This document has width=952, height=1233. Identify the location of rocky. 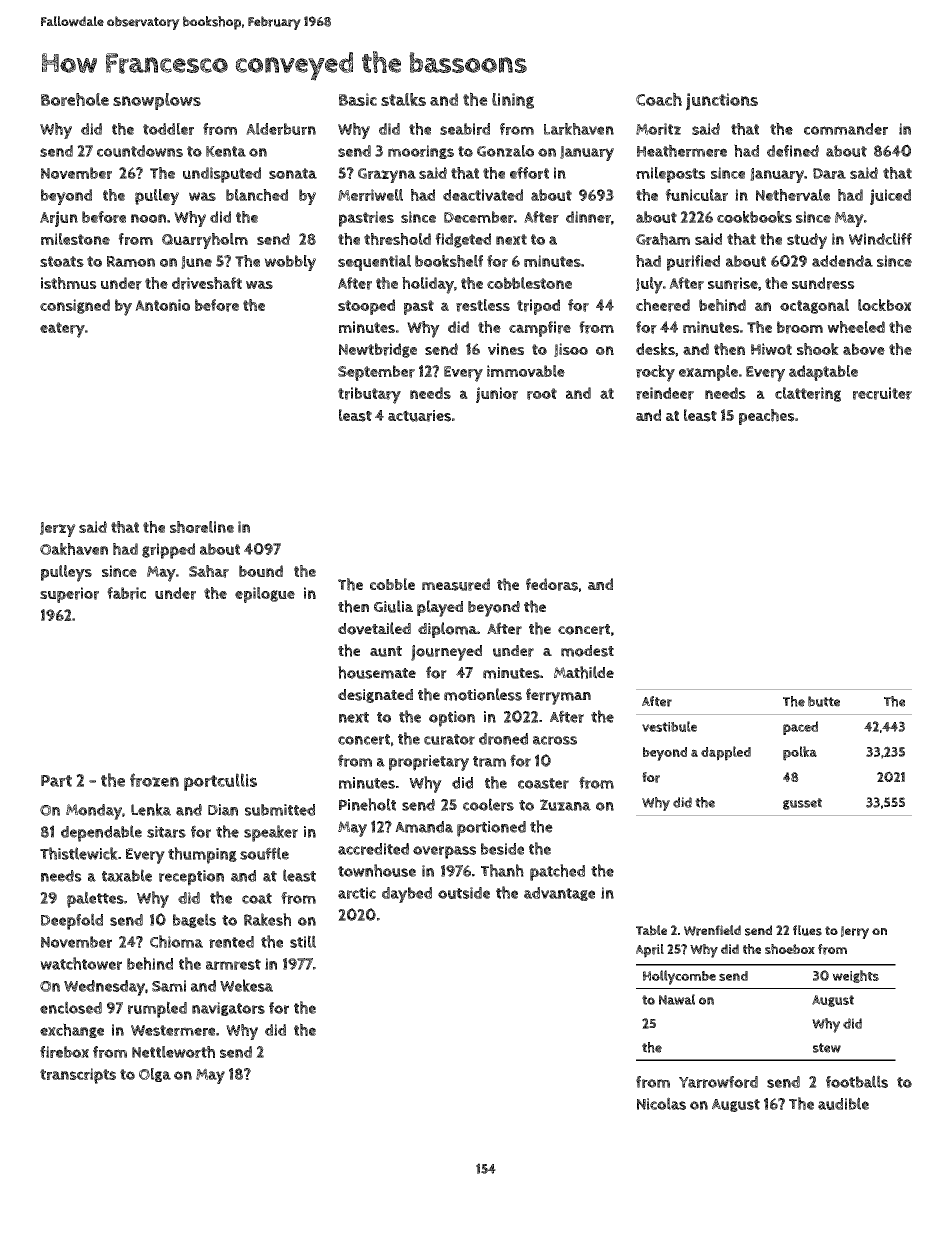
(655, 373).
